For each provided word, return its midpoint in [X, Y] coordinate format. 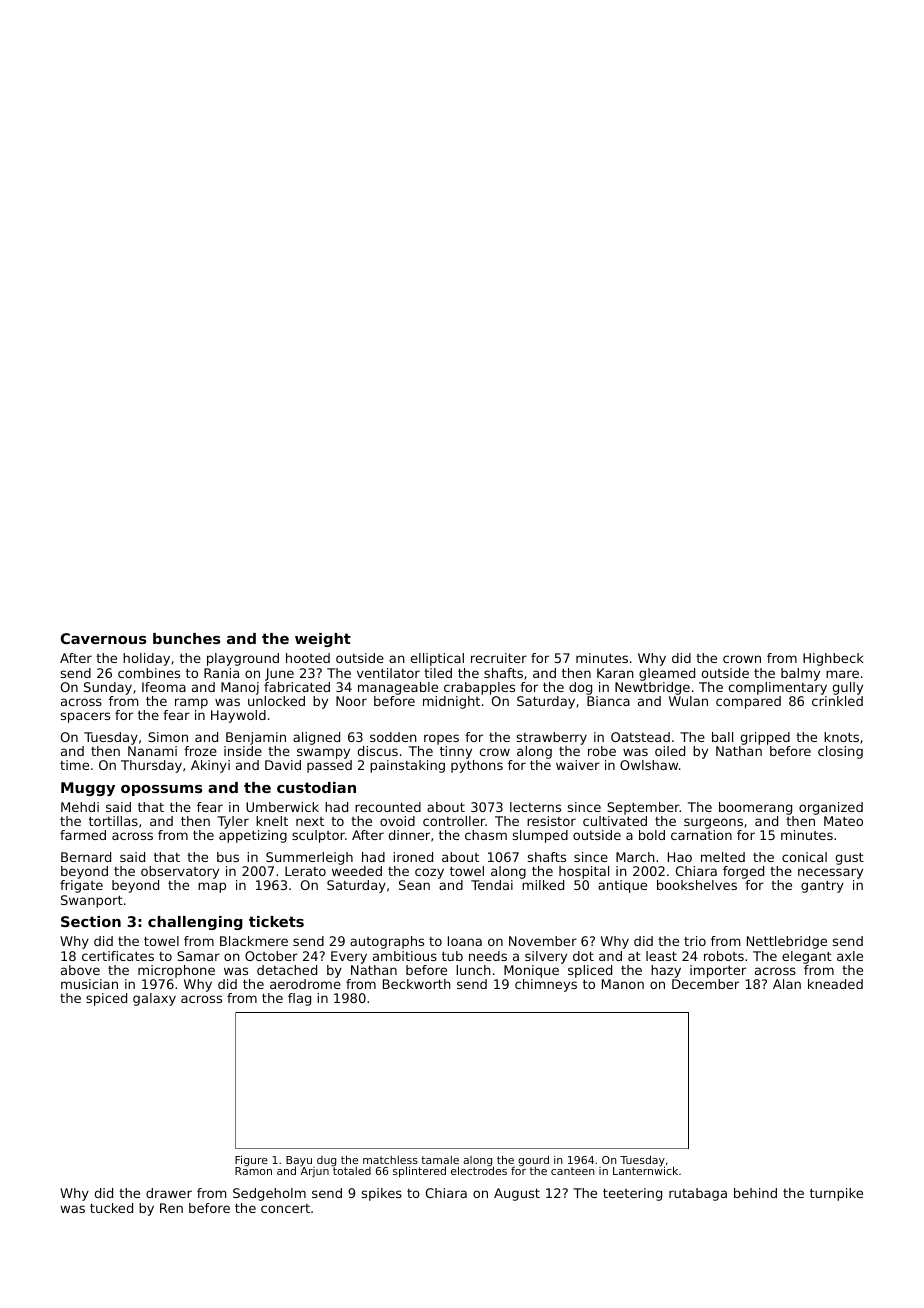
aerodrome [305, 984]
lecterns [535, 807]
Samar [198, 956]
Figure [251, 1160]
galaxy [154, 999]
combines [149, 673]
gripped [765, 738]
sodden [393, 737]
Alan [787, 984]
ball [722, 737]
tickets [276, 921]
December [705, 984]
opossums [161, 790]
